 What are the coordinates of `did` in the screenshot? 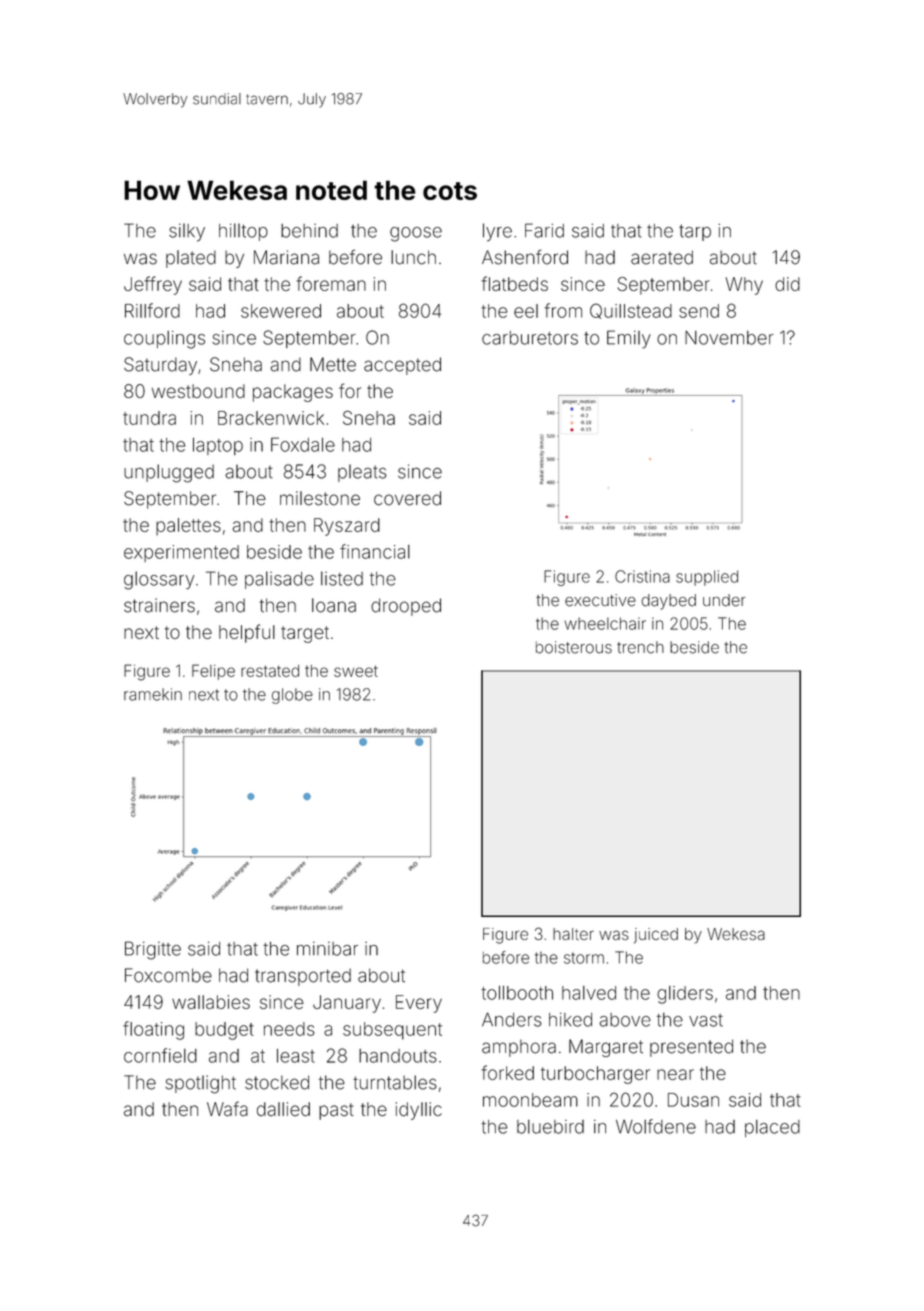 It's located at (787, 284).
